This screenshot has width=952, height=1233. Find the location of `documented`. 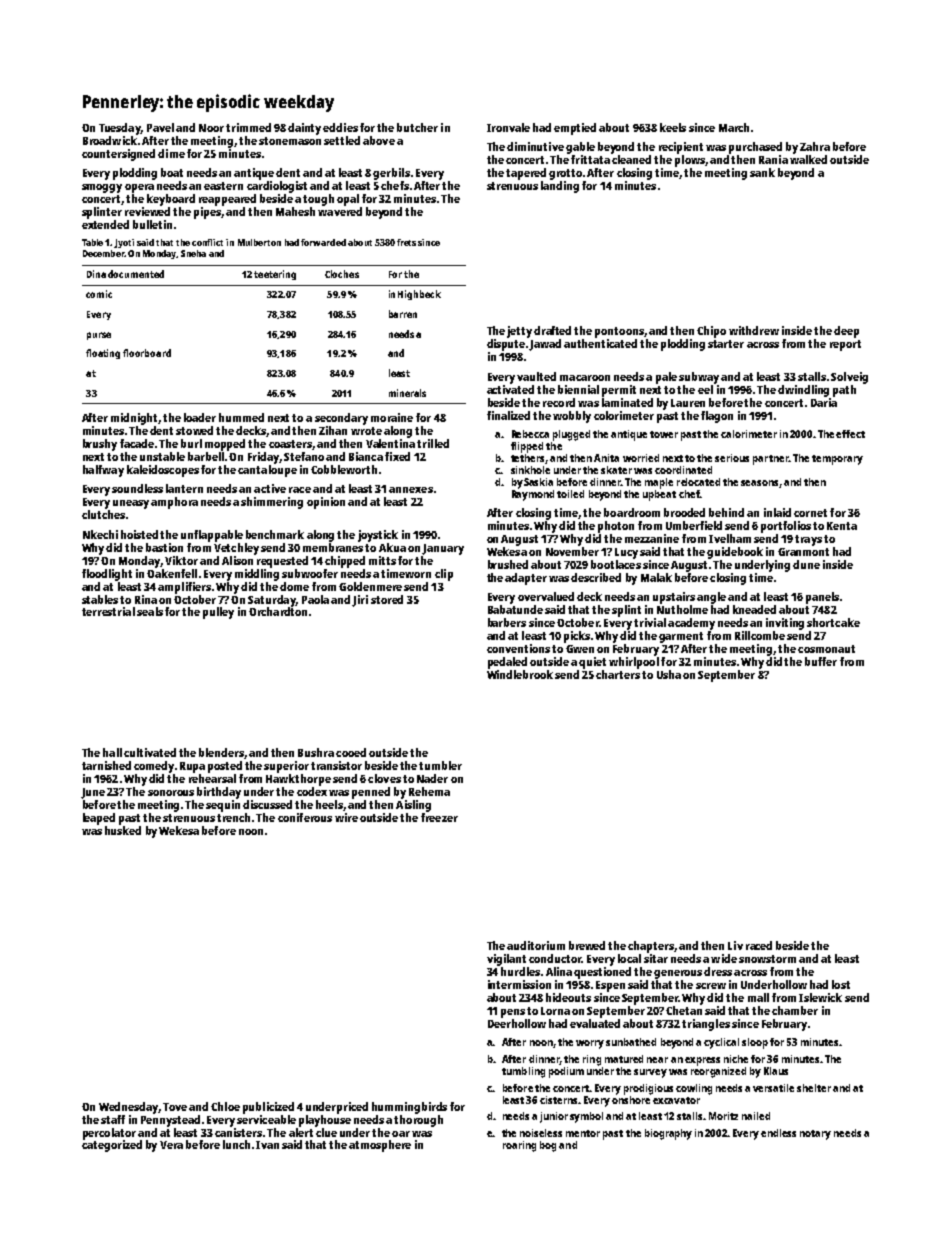

documented is located at coordinates (136, 274).
